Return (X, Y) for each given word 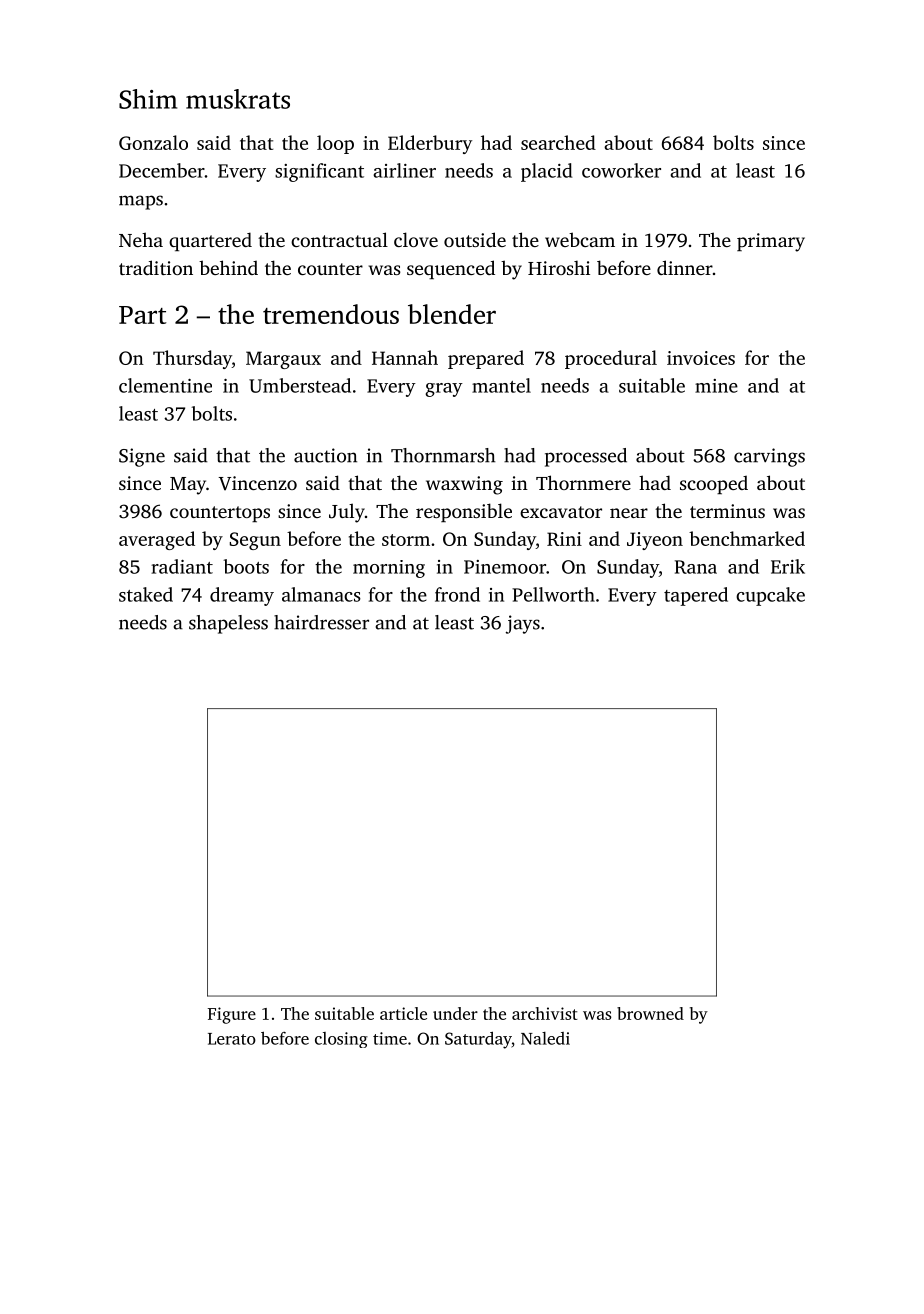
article (403, 1013)
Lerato (232, 1039)
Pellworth (553, 594)
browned (650, 1013)
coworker (621, 170)
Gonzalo (153, 142)
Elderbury (430, 144)
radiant (182, 566)
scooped (714, 485)
